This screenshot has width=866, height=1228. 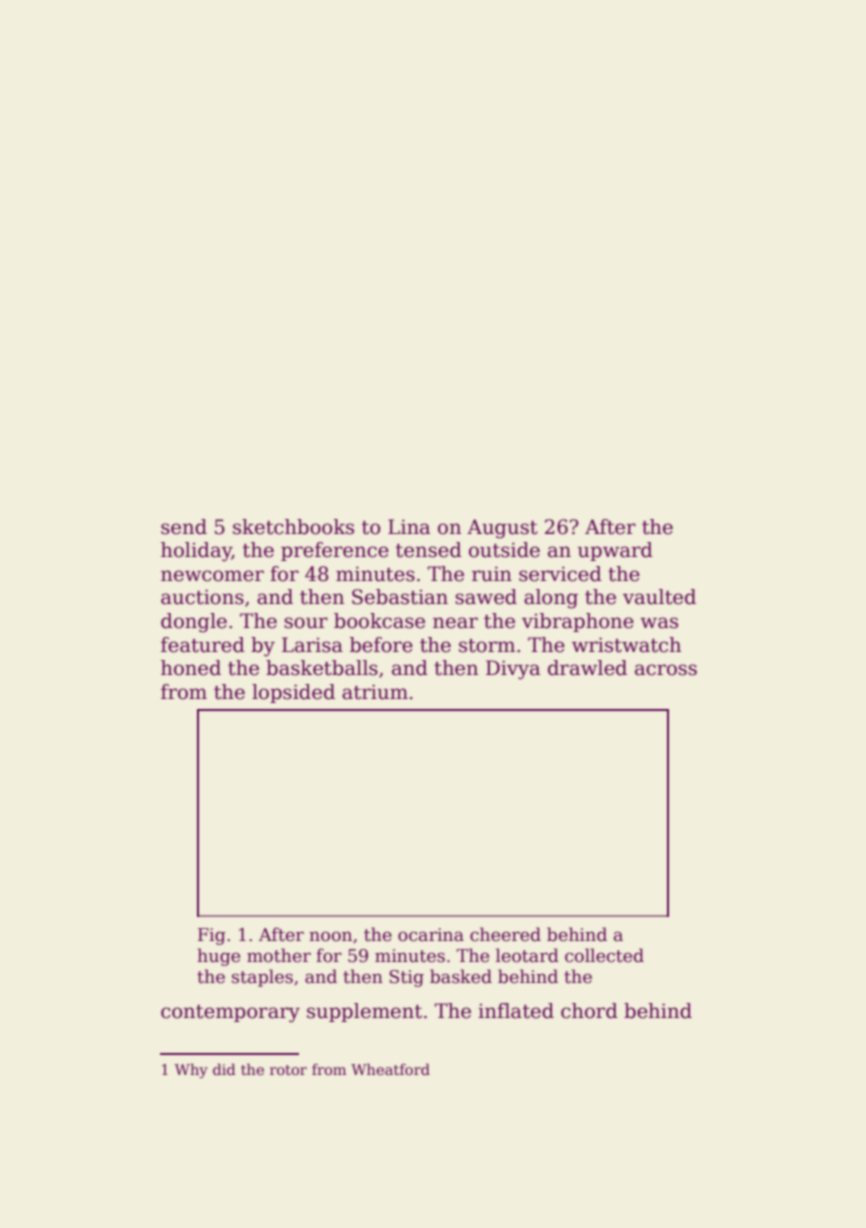 What do you see at coordinates (191, 1070) in the screenshot?
I see `Why` at bounding box center [191, 1070].
